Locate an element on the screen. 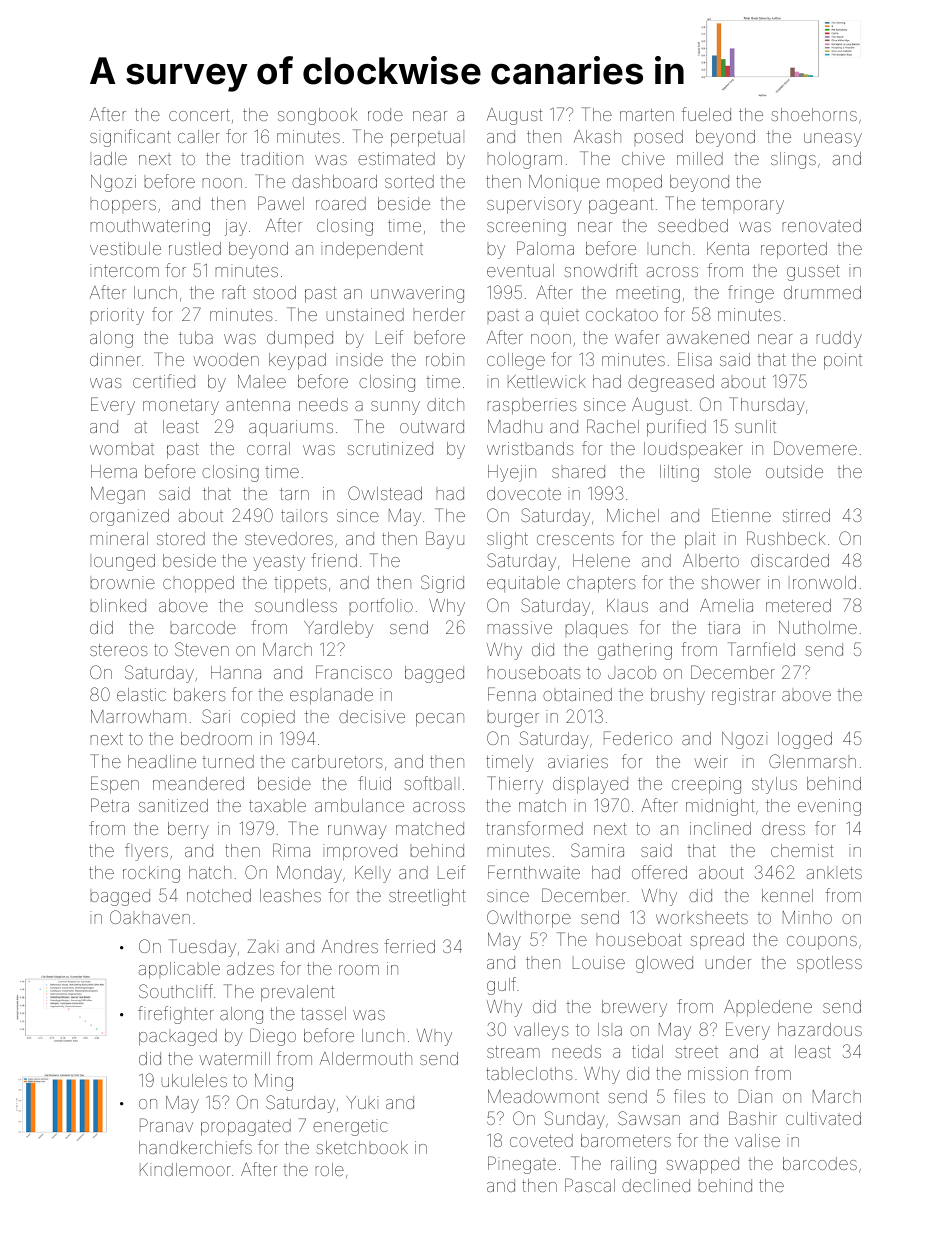 This screenshot has width=952, height=1233. Kindlemoor is located at coordinates (185, 1169).
